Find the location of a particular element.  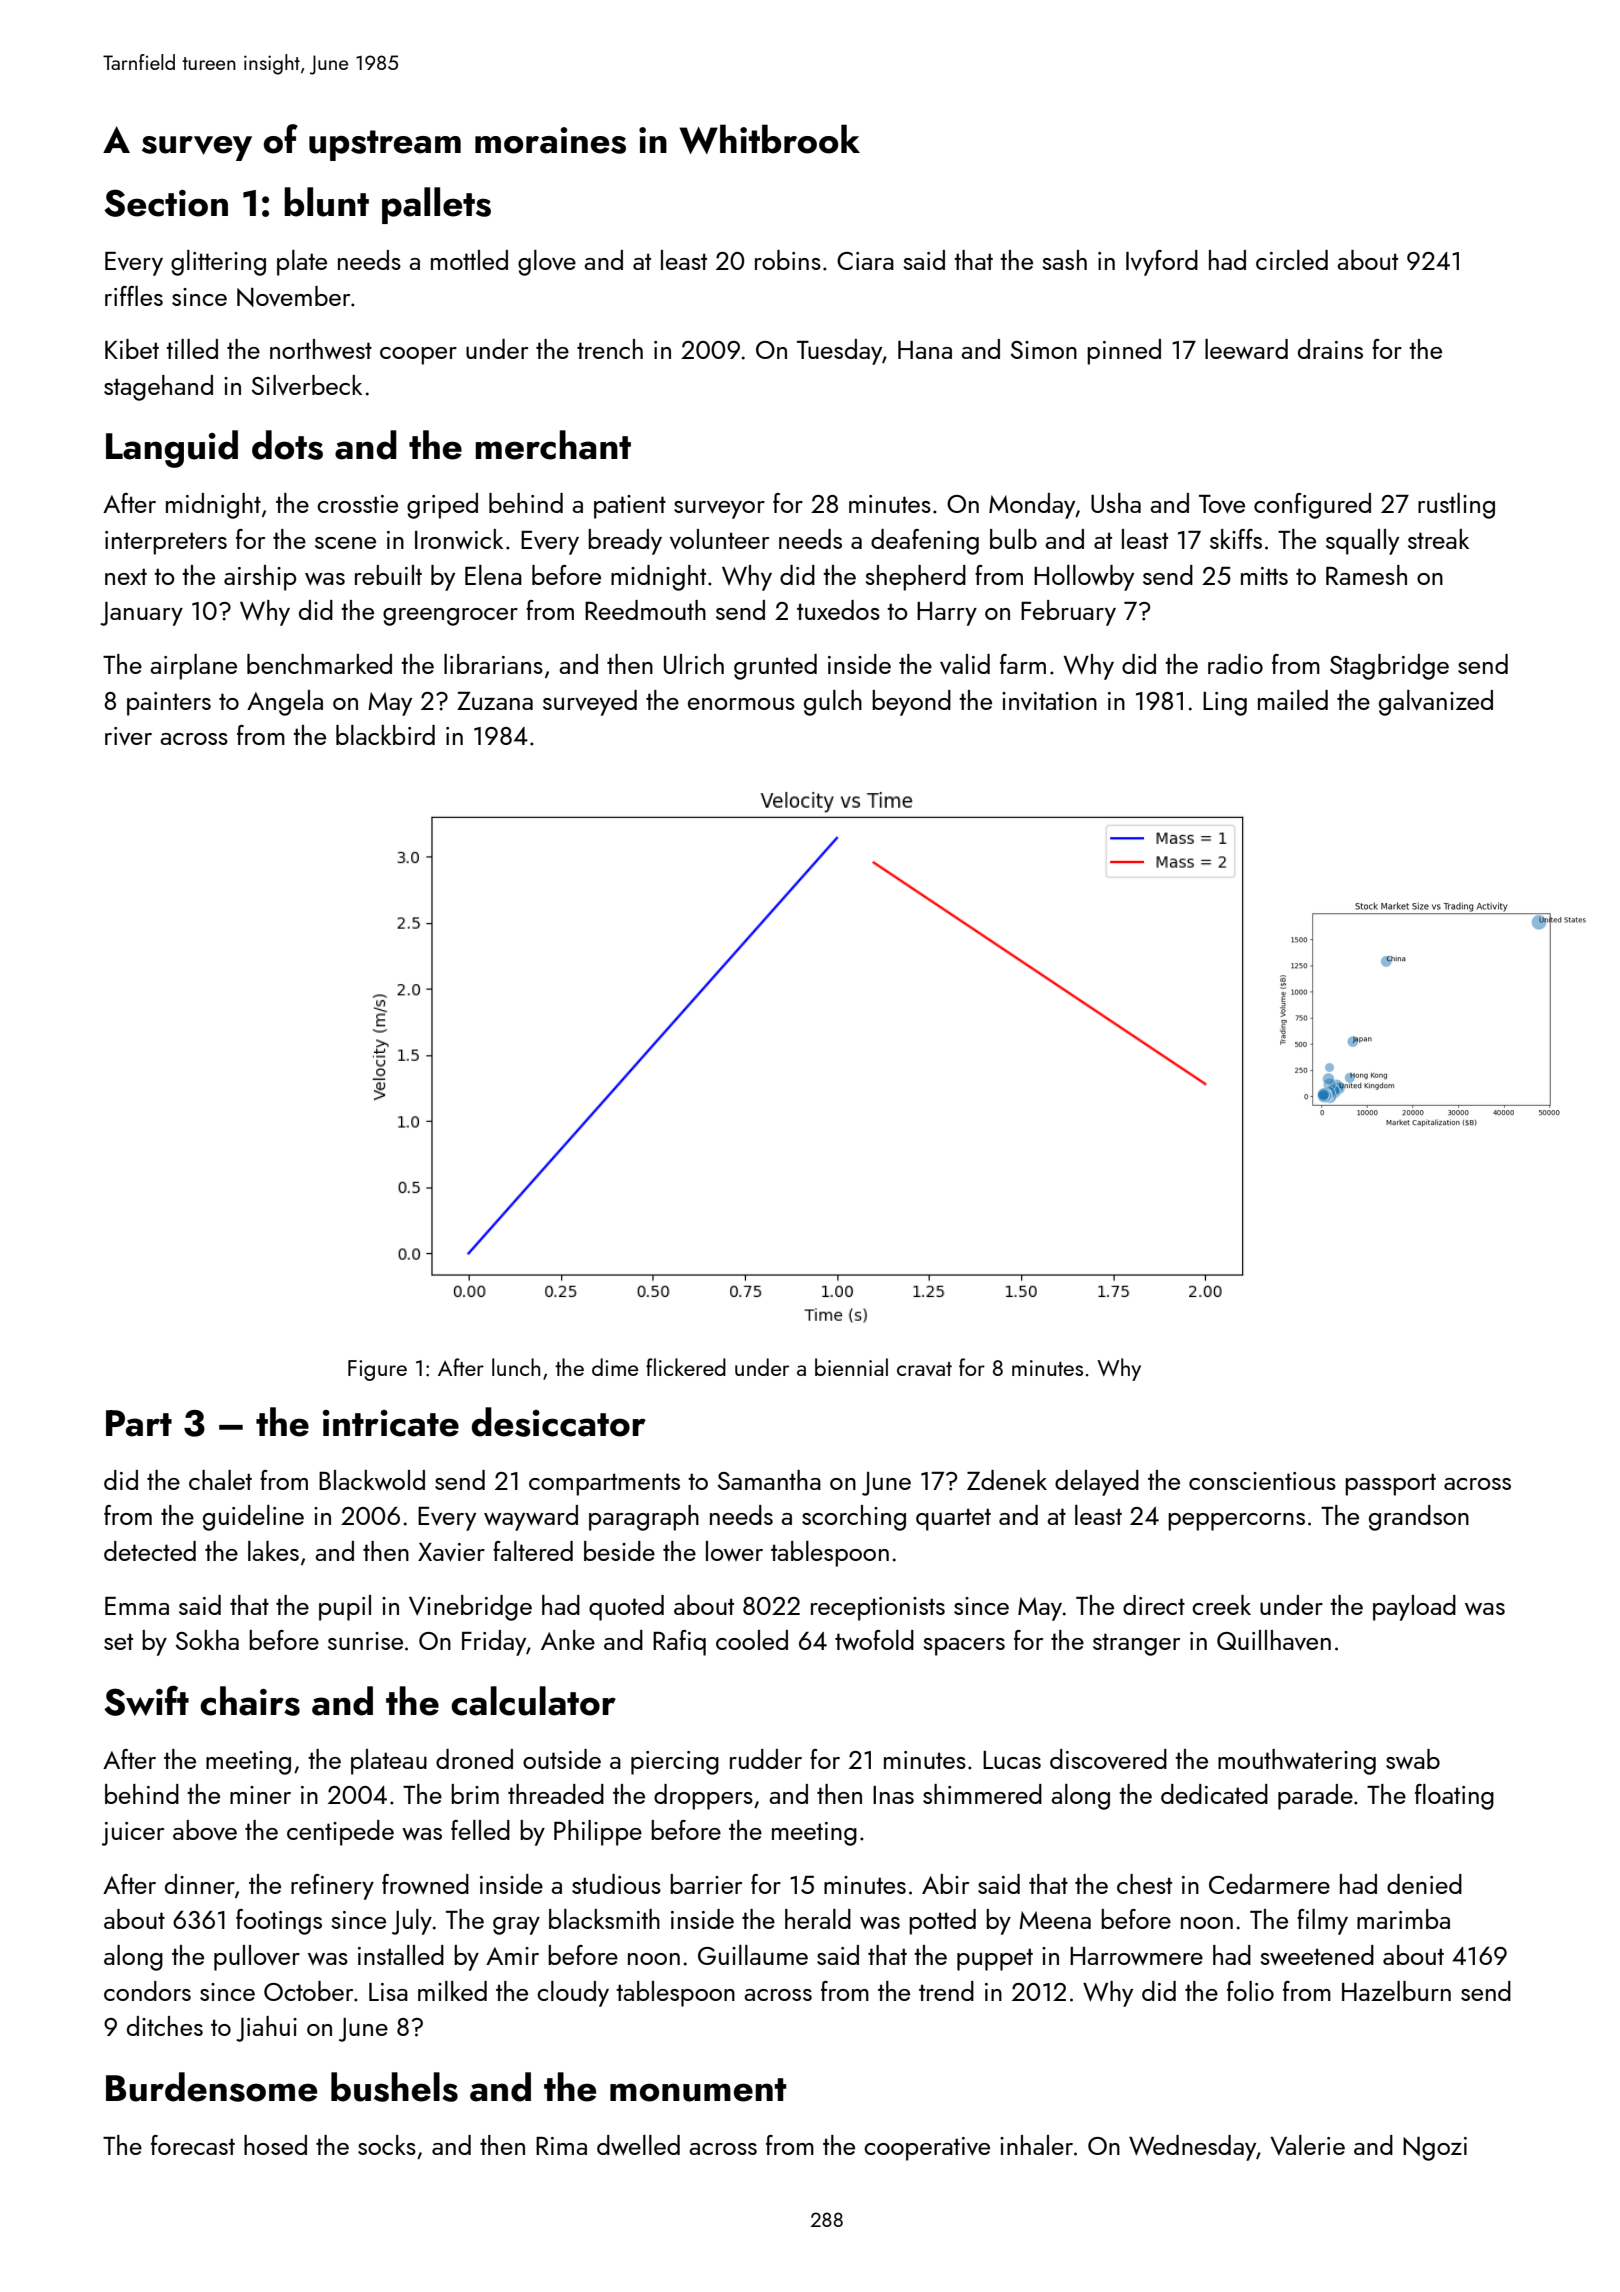

flickered is located at coordinates (686, 1367).
